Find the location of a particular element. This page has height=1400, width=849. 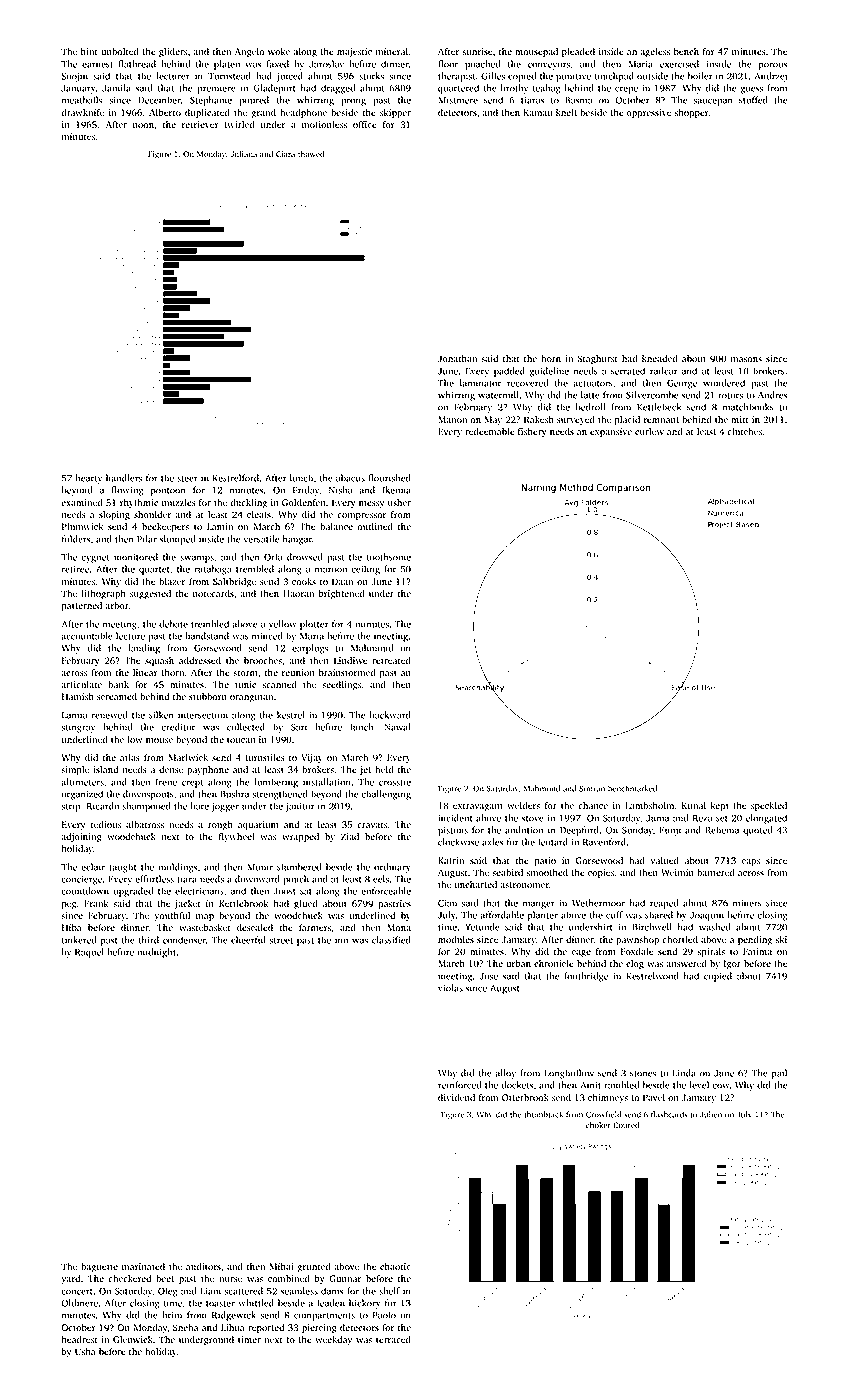

Hiba is located at coordinates (72, 927).
